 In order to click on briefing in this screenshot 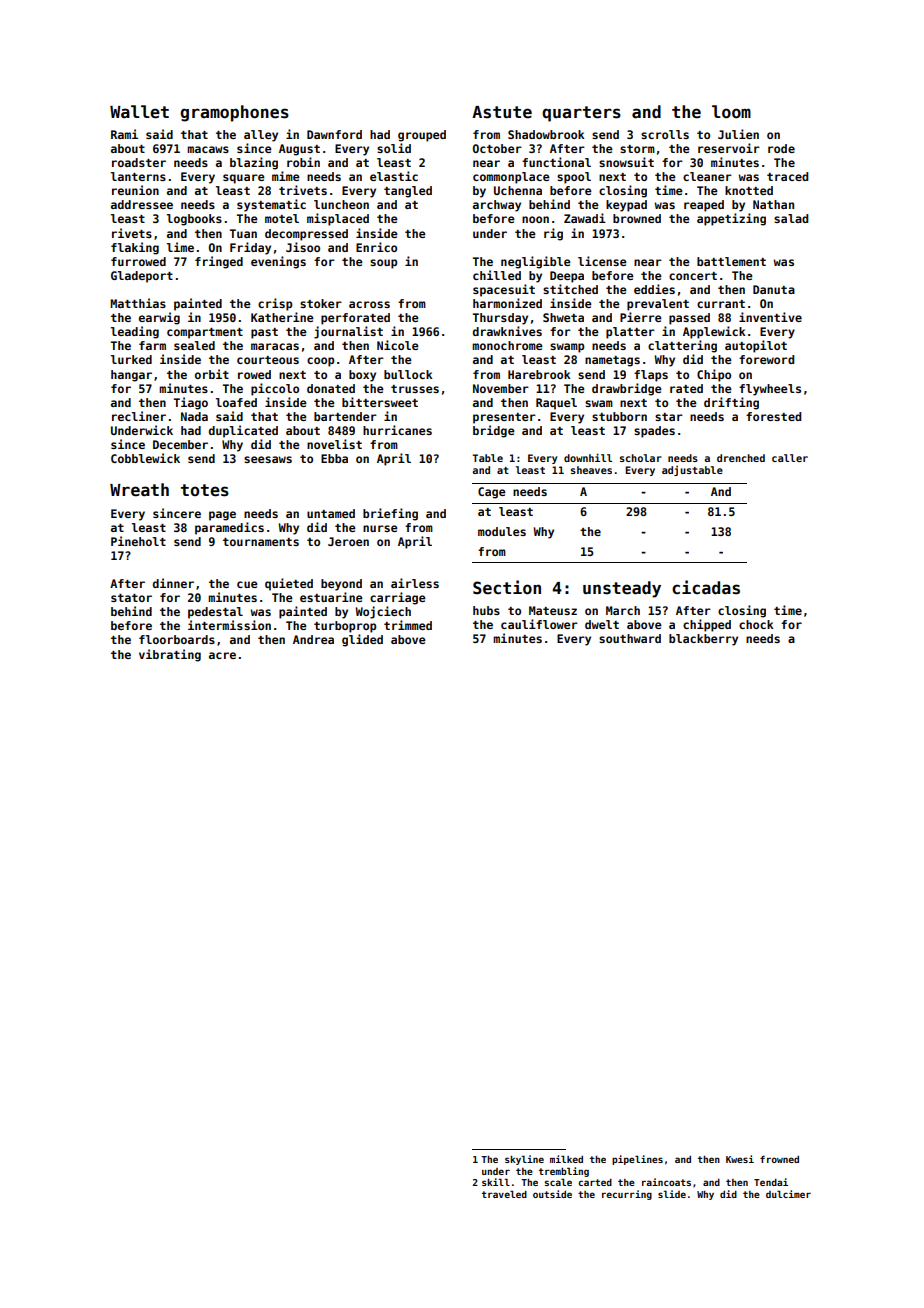, I will do `click(390, 514)`.
